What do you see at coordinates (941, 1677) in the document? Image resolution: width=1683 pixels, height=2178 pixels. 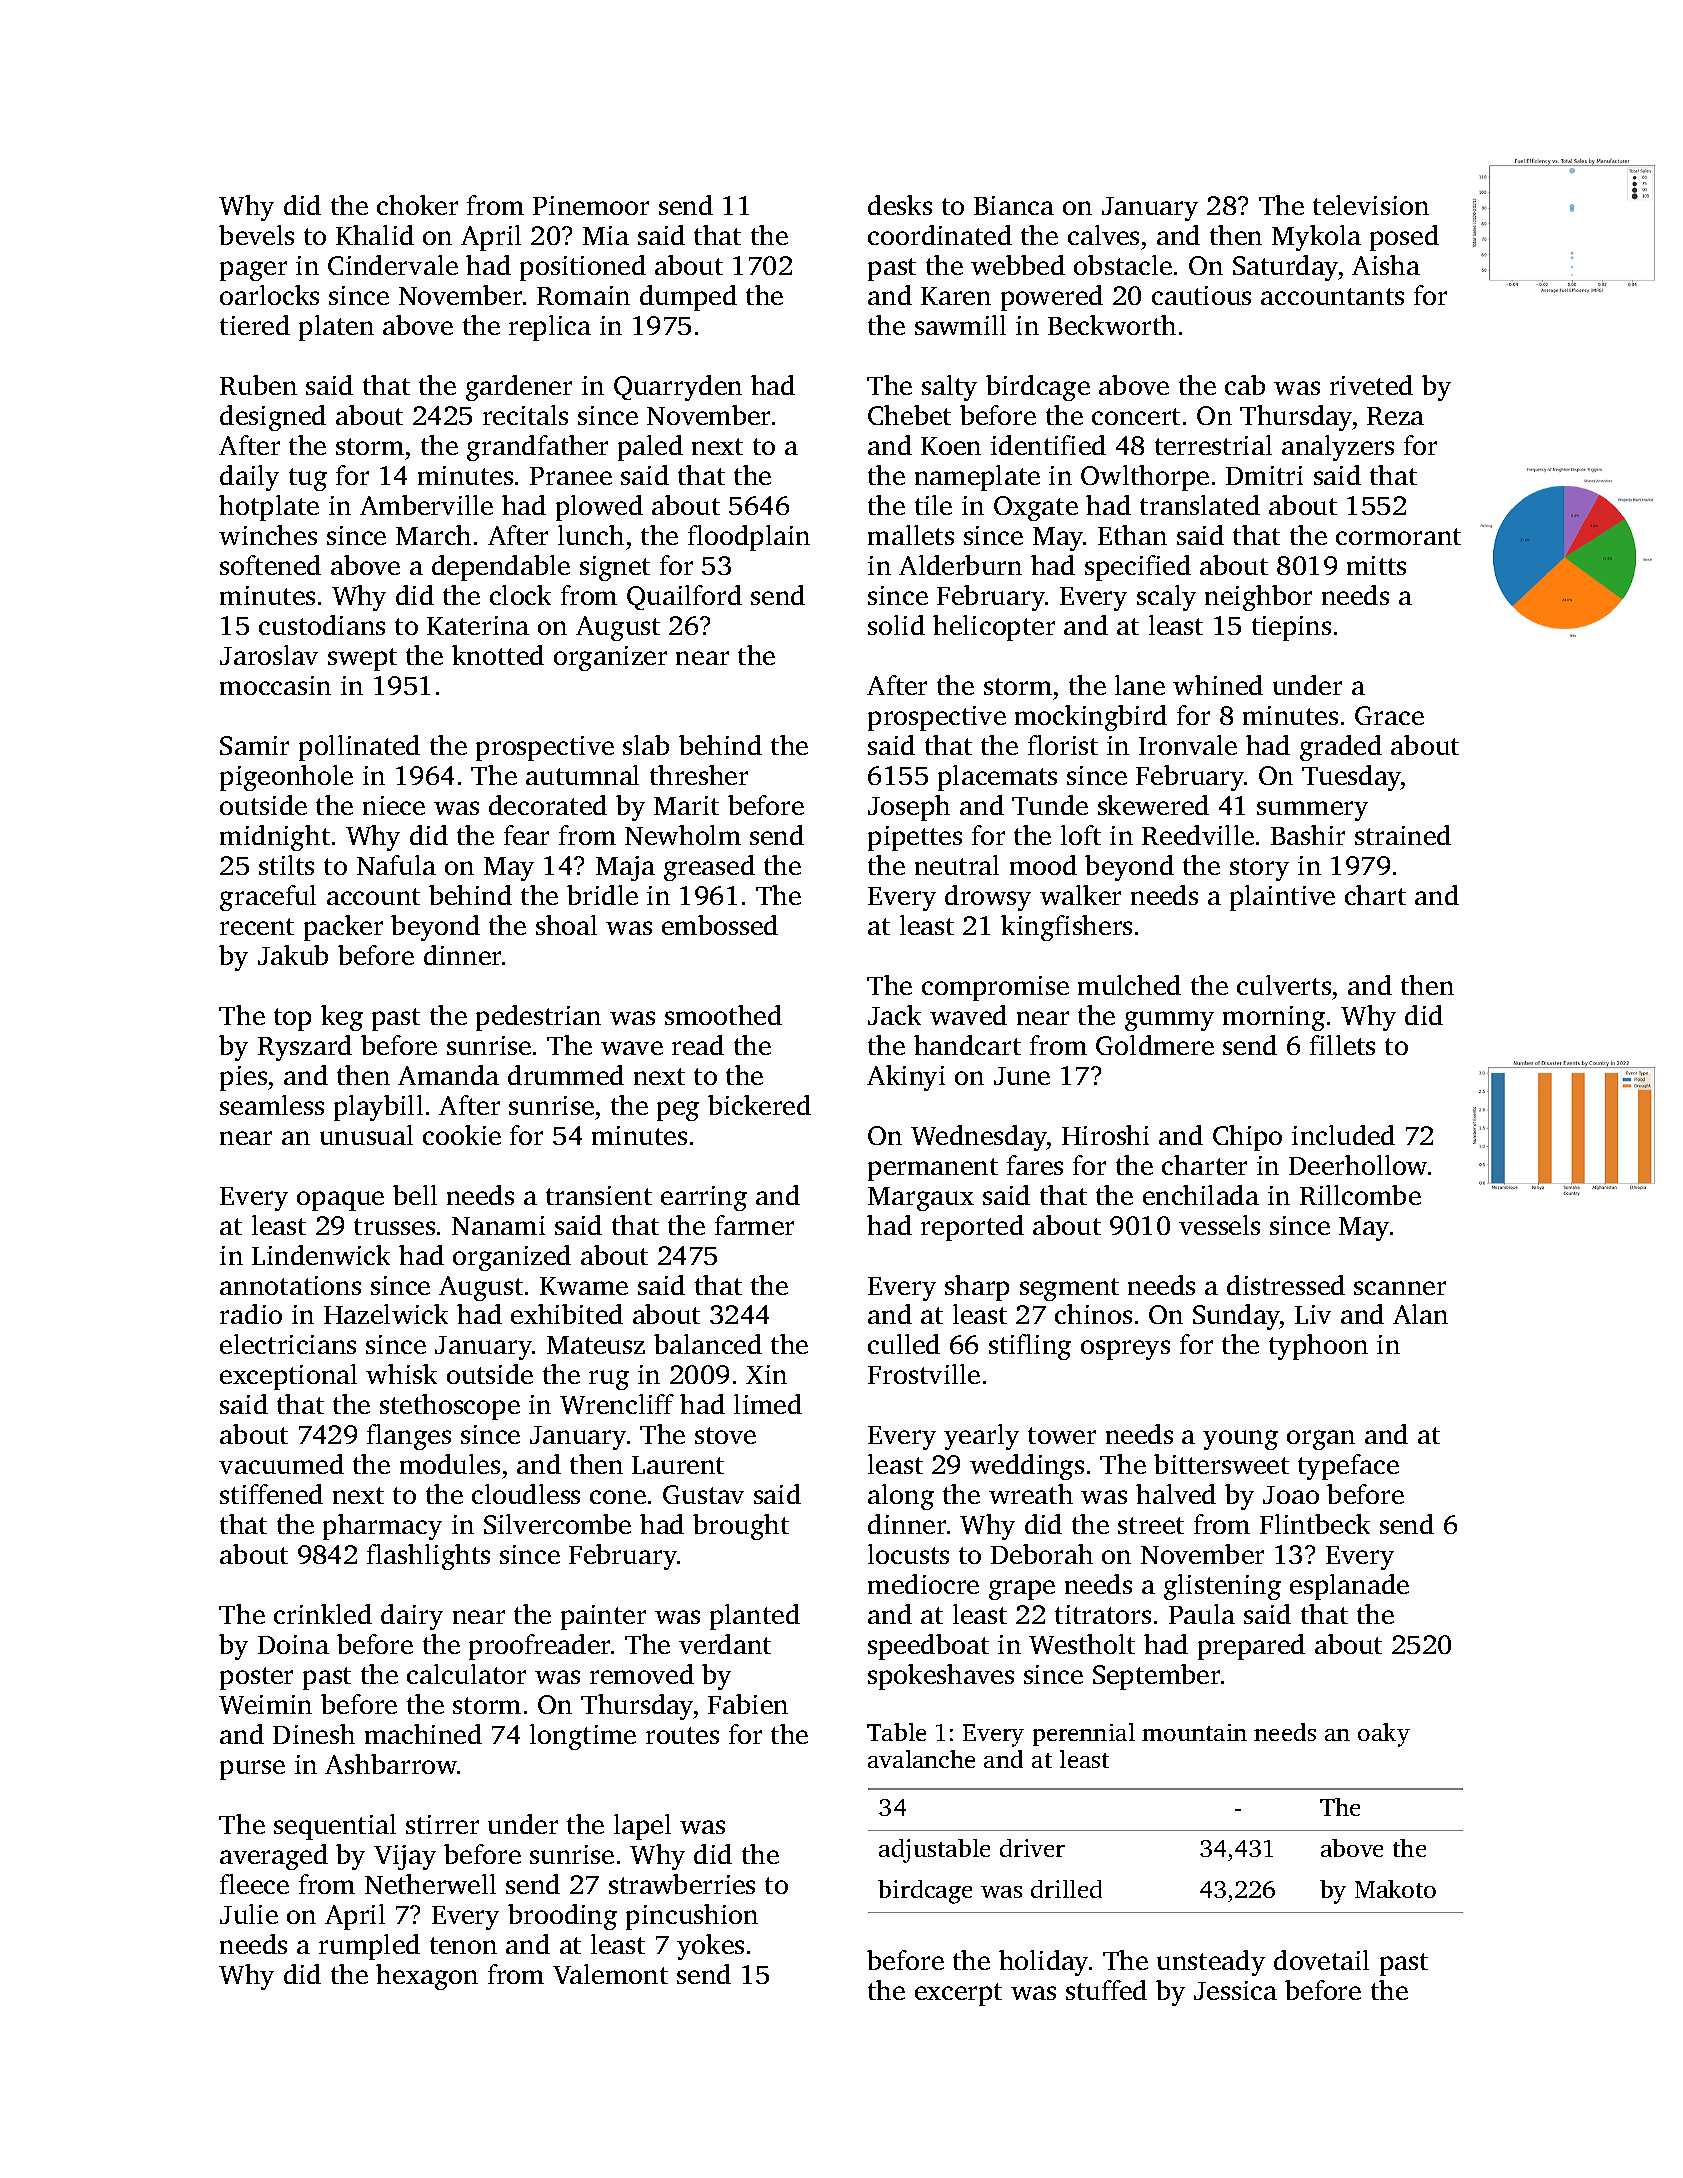 I see `spokeshaves` at bounding box center [941, 1677].
